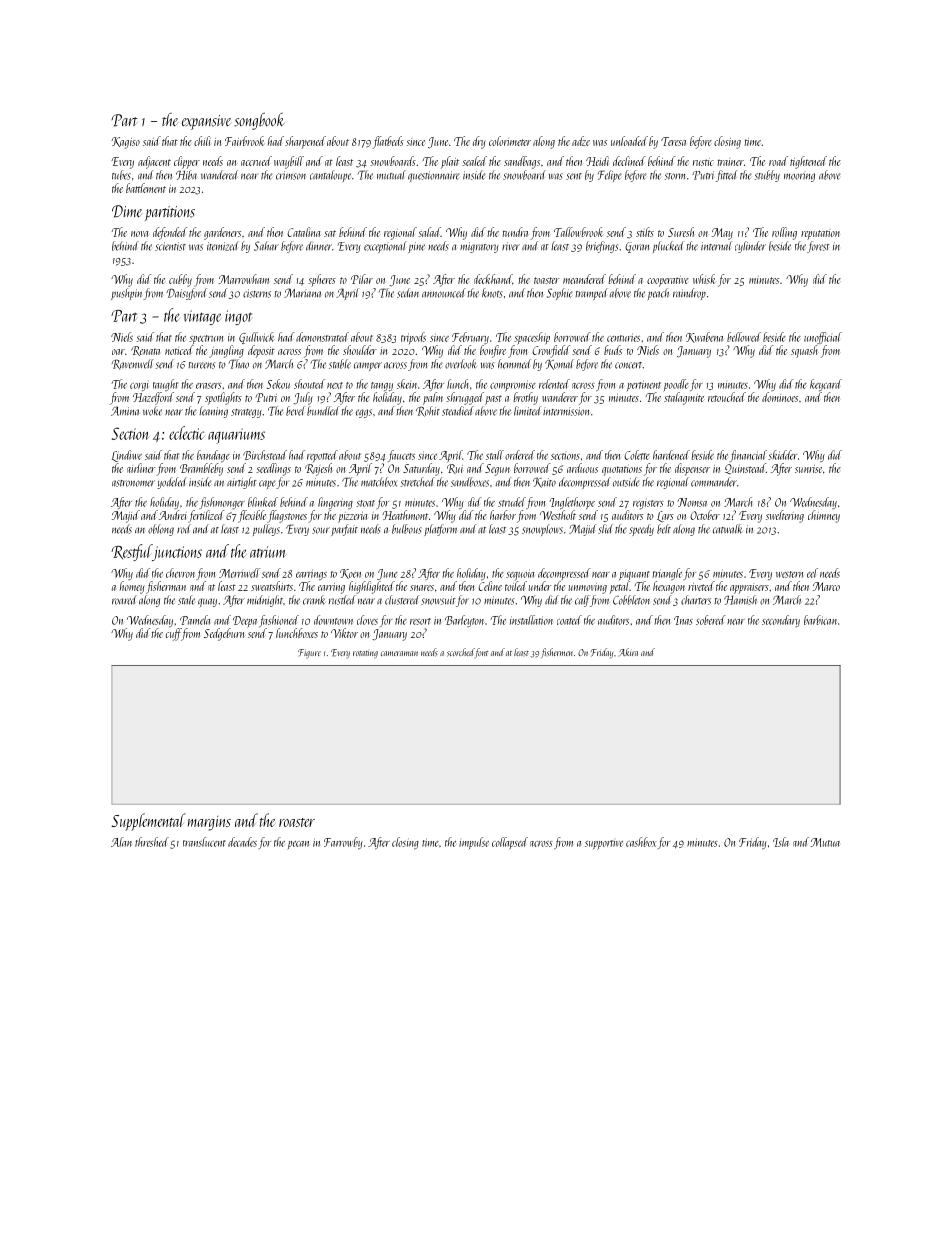 The image size is (952, 1233). I want to click on coated, so click(569, 620).
